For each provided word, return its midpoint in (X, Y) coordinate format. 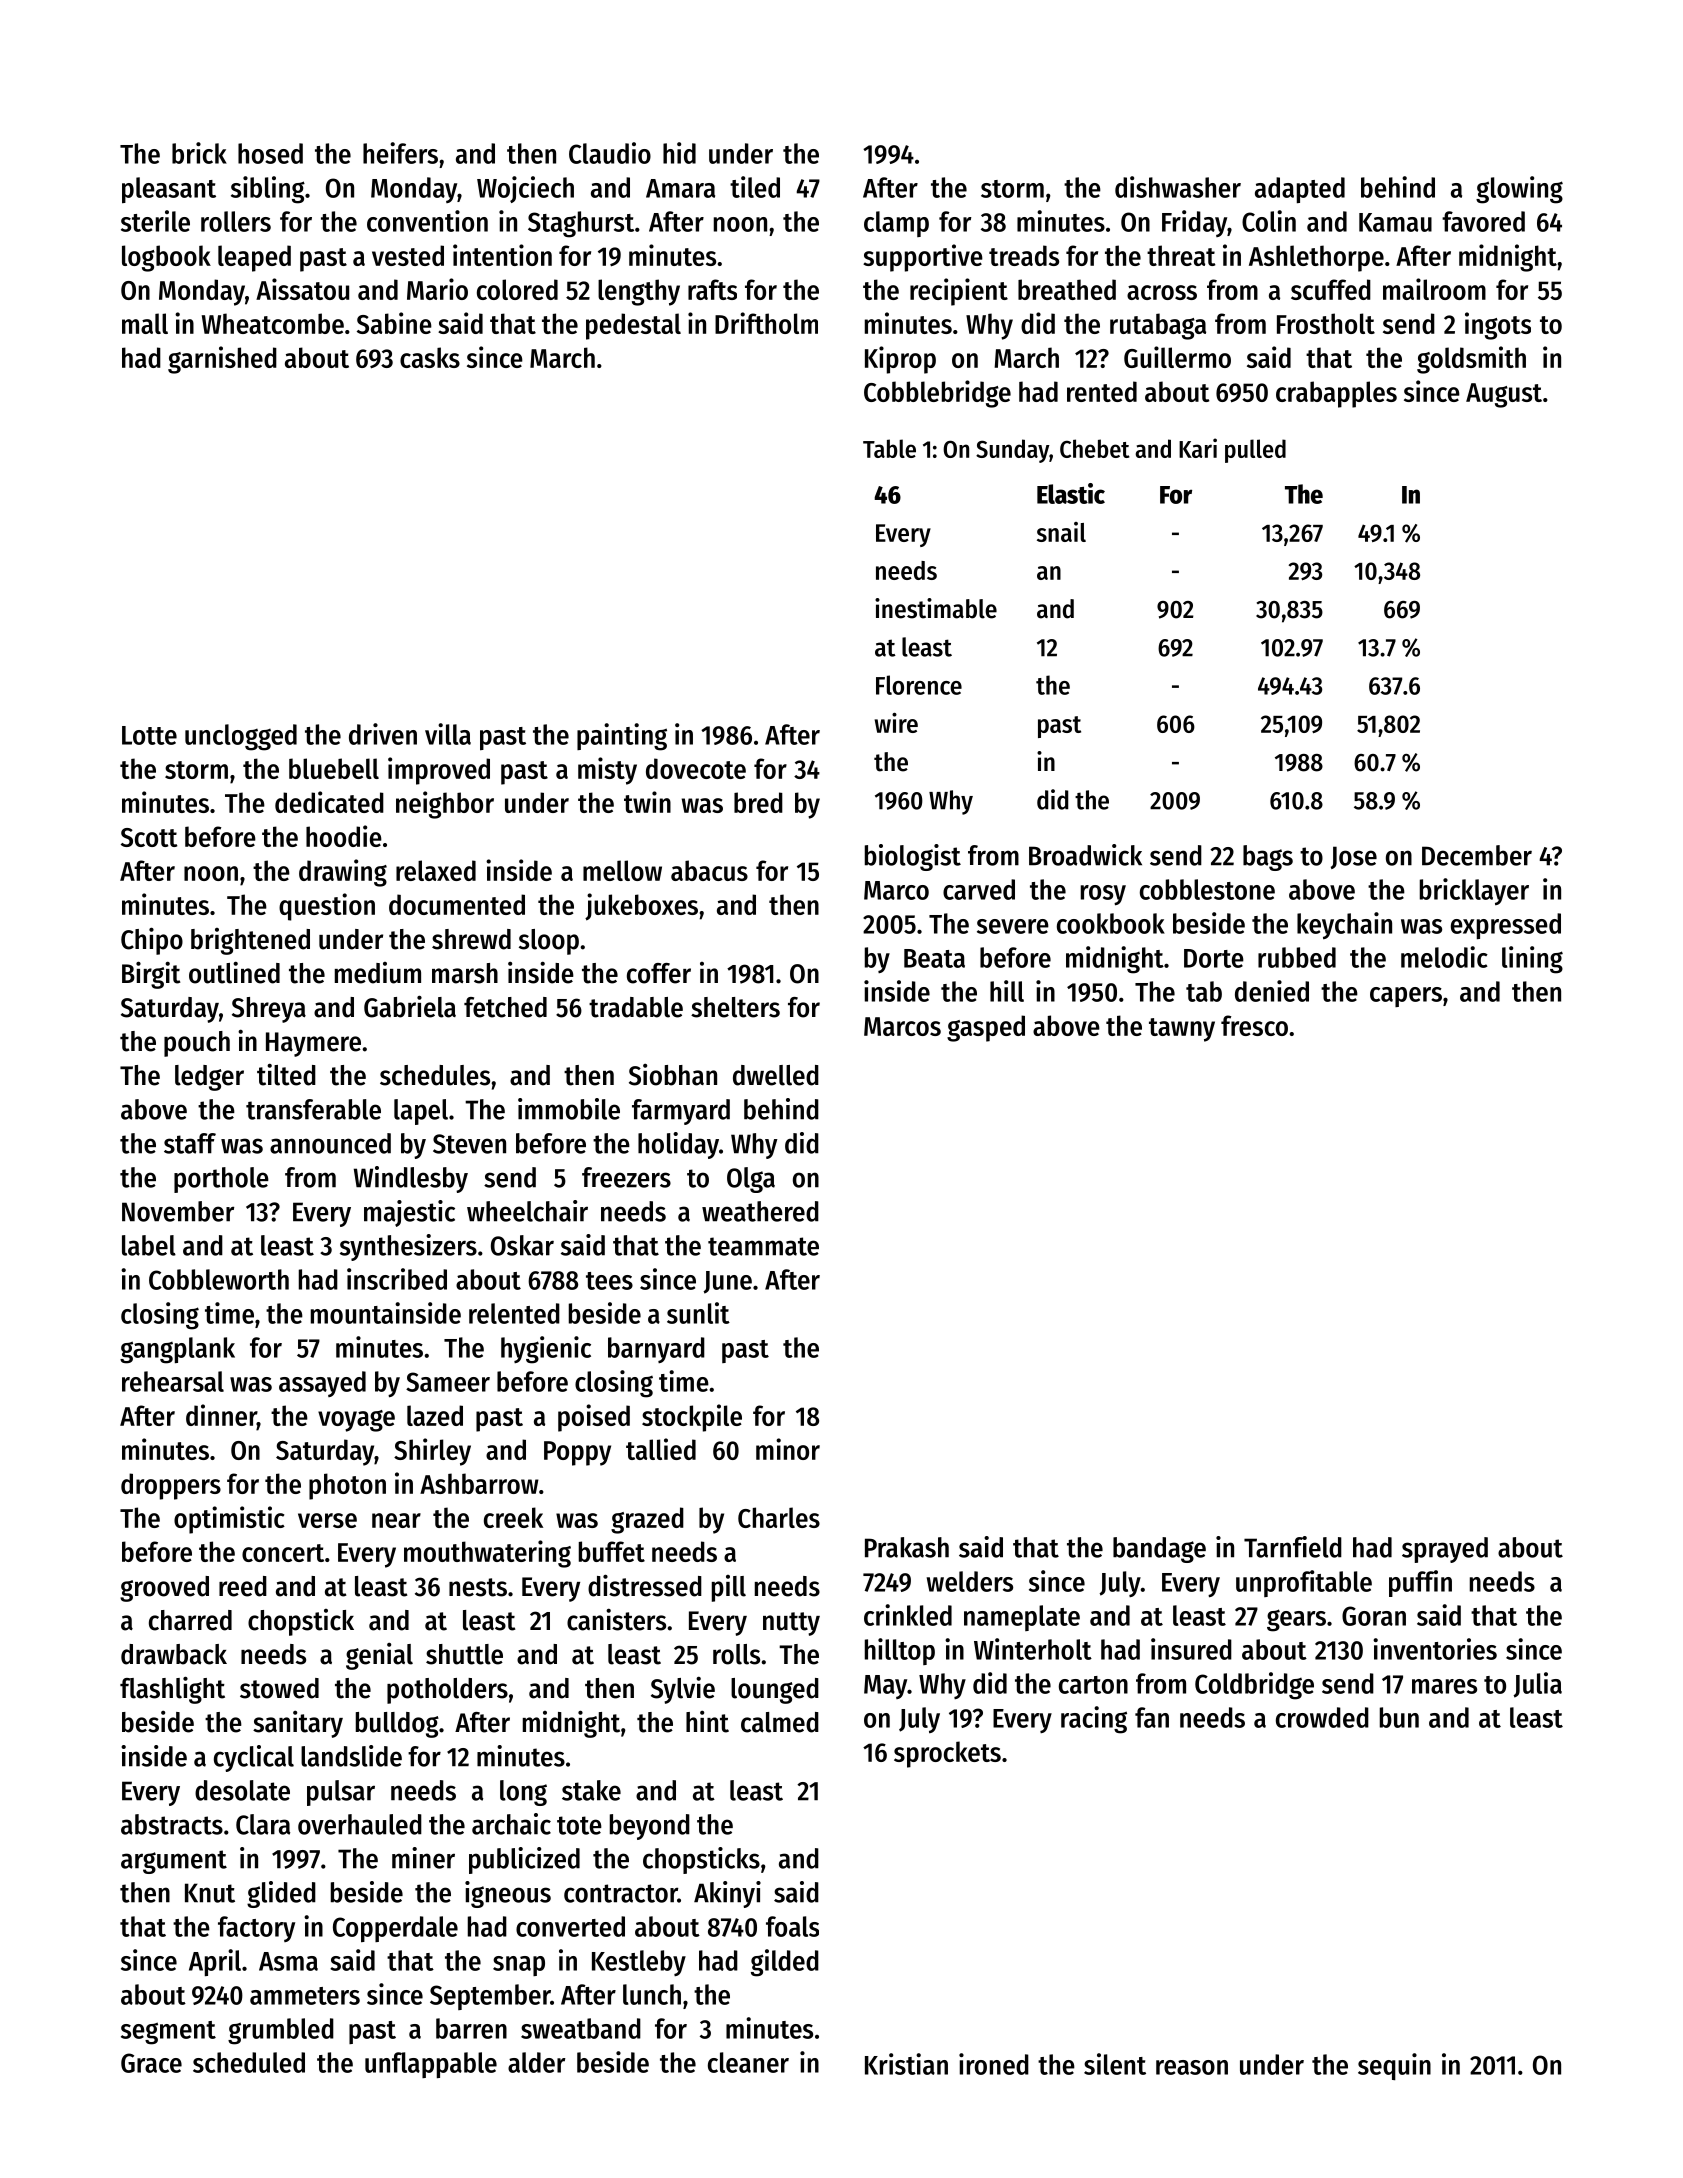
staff (190, 1143)
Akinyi (727, 1894)
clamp (896, 224)
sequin (1394, 2066)
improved (439, 771)
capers (1406, 997)
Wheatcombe (273, 323)
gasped (986, 1028)
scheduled (249, 2062)
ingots (1498, 326)
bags (1268, 858)
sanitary (298, 1724)
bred (758, 802)
